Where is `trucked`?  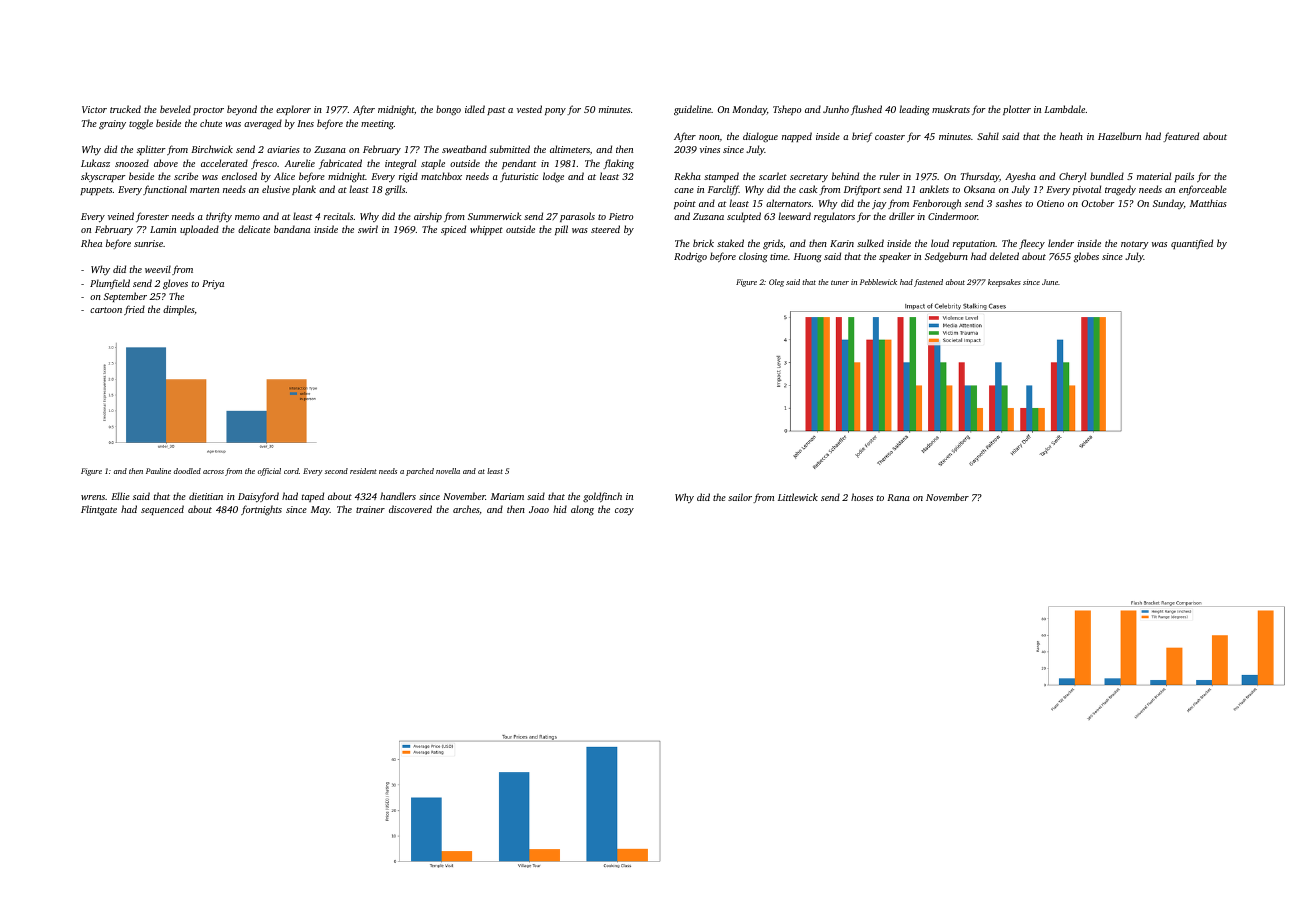 trucked is located at coordinates (125, 109).
